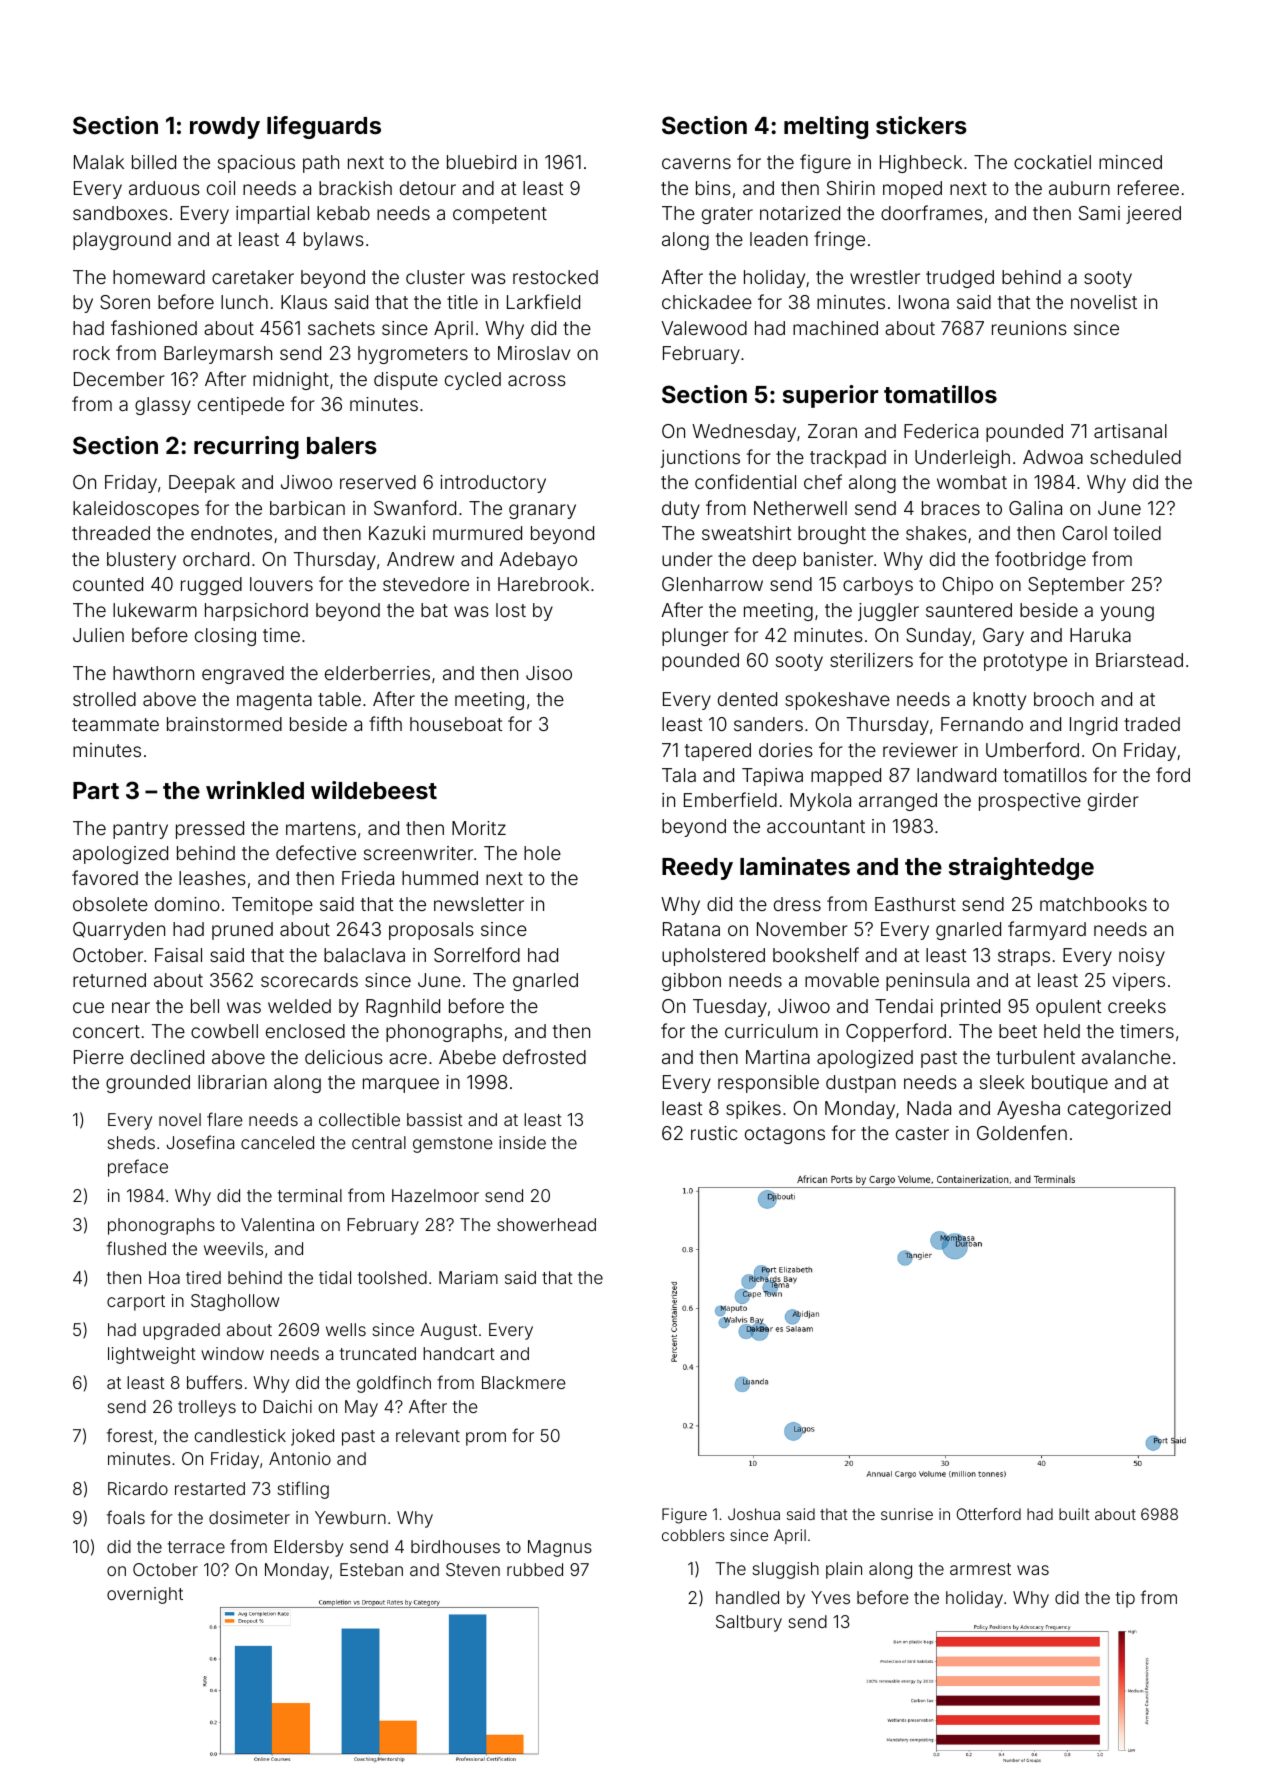 Image resolution: width=1266 pixels, height=1790 pixels. I want to click on Mariam, so click(468, 1277).
